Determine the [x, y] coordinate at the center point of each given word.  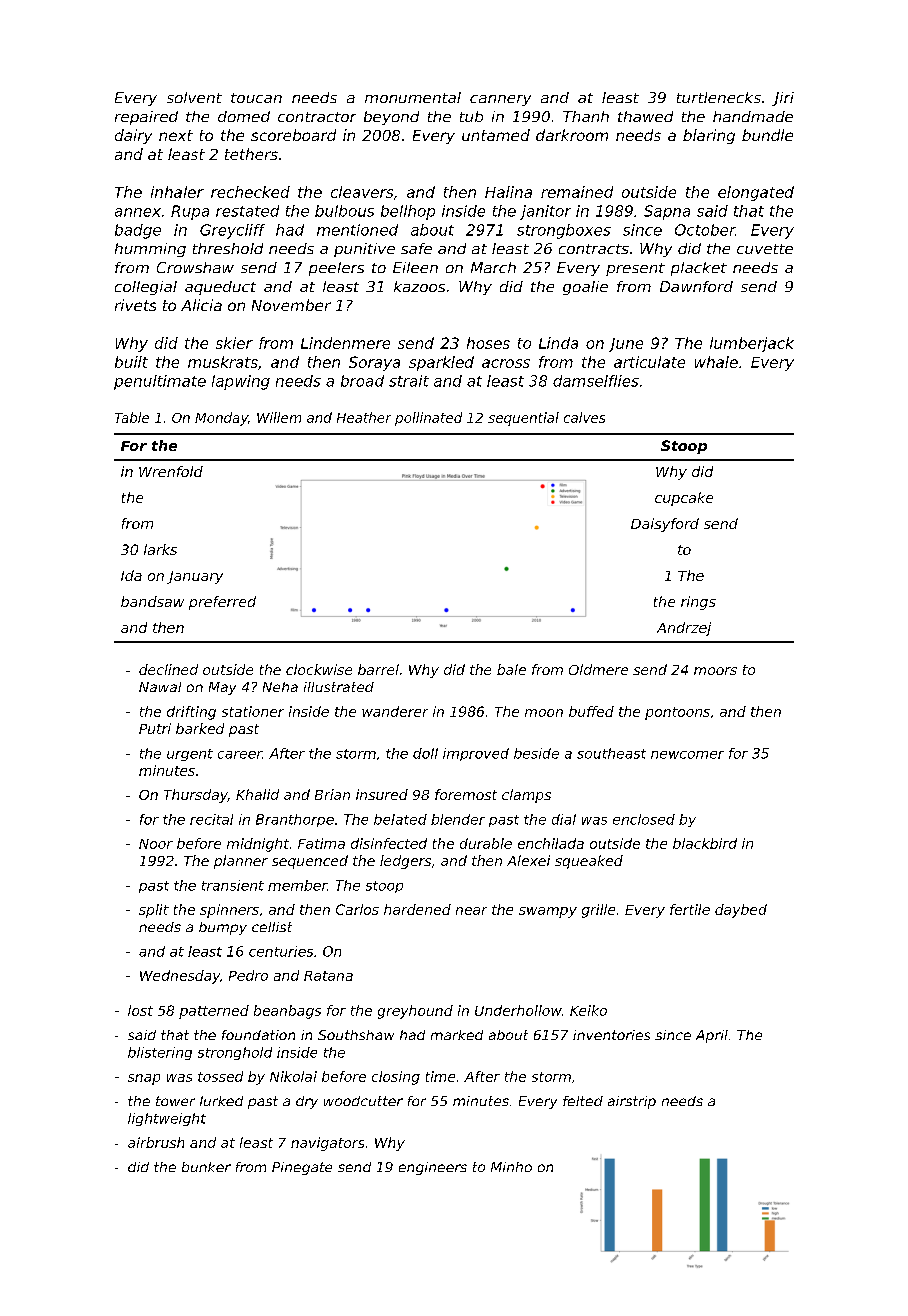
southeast [611, 753]
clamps [526, 796]
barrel [378, 669]
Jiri [783, 99]
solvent [194, 97]
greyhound [415, 1012]
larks [160, 549]
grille [598, 911]
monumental [413, 97]
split [154, 911]
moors [715, 671]
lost [140, 1010]
